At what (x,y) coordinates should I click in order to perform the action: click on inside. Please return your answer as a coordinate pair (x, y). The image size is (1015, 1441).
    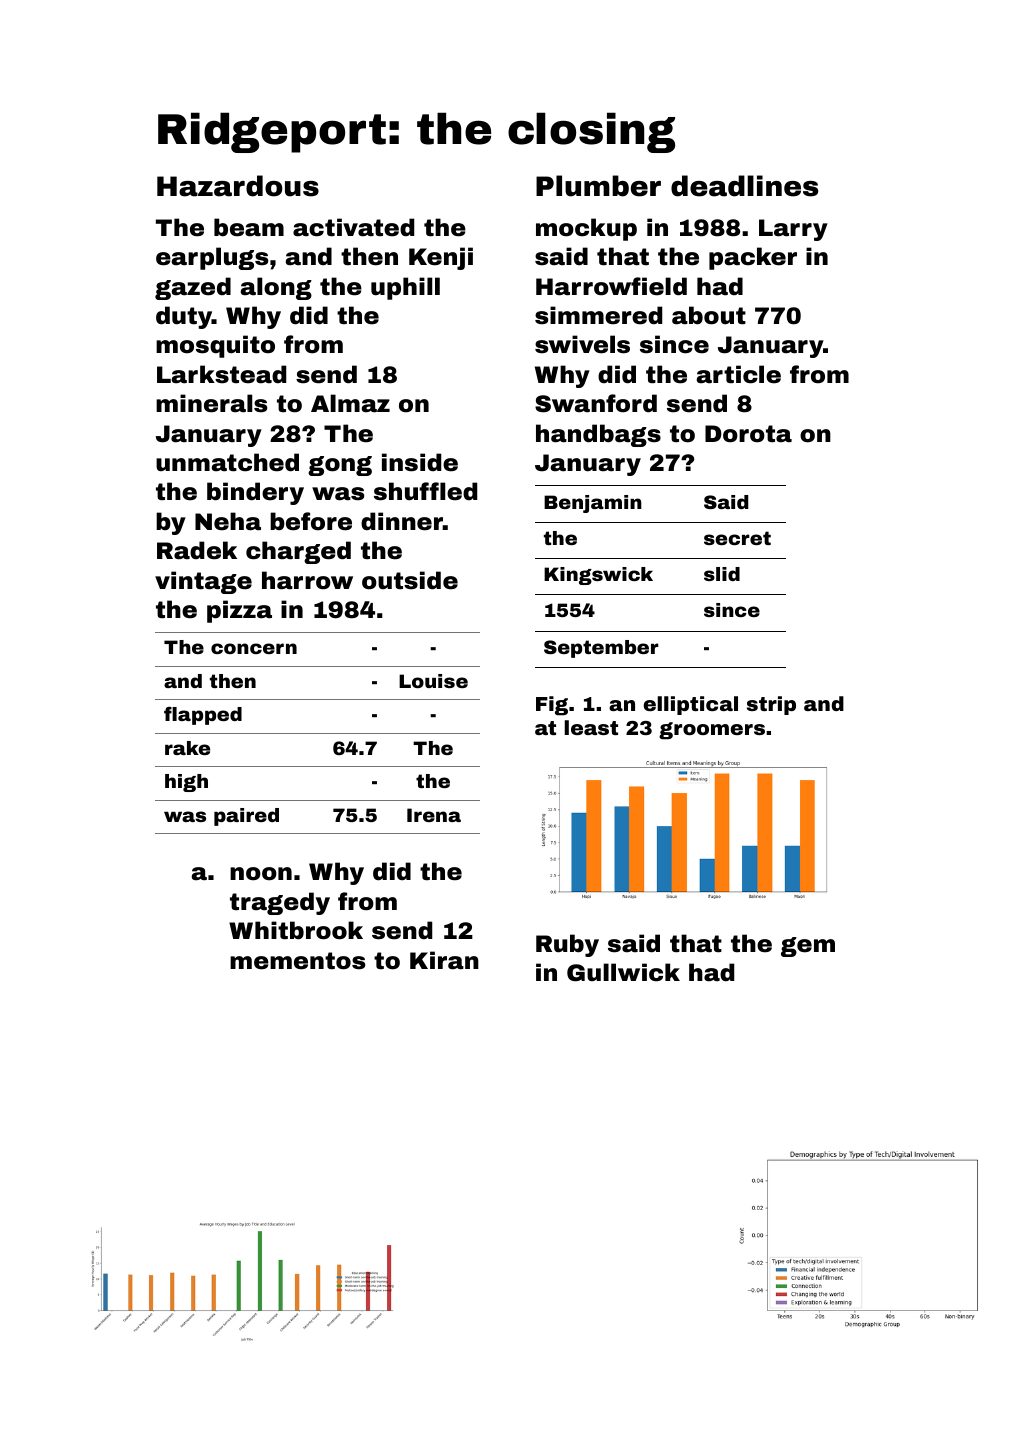
    Looking at the image, I should click on (420, 462).
